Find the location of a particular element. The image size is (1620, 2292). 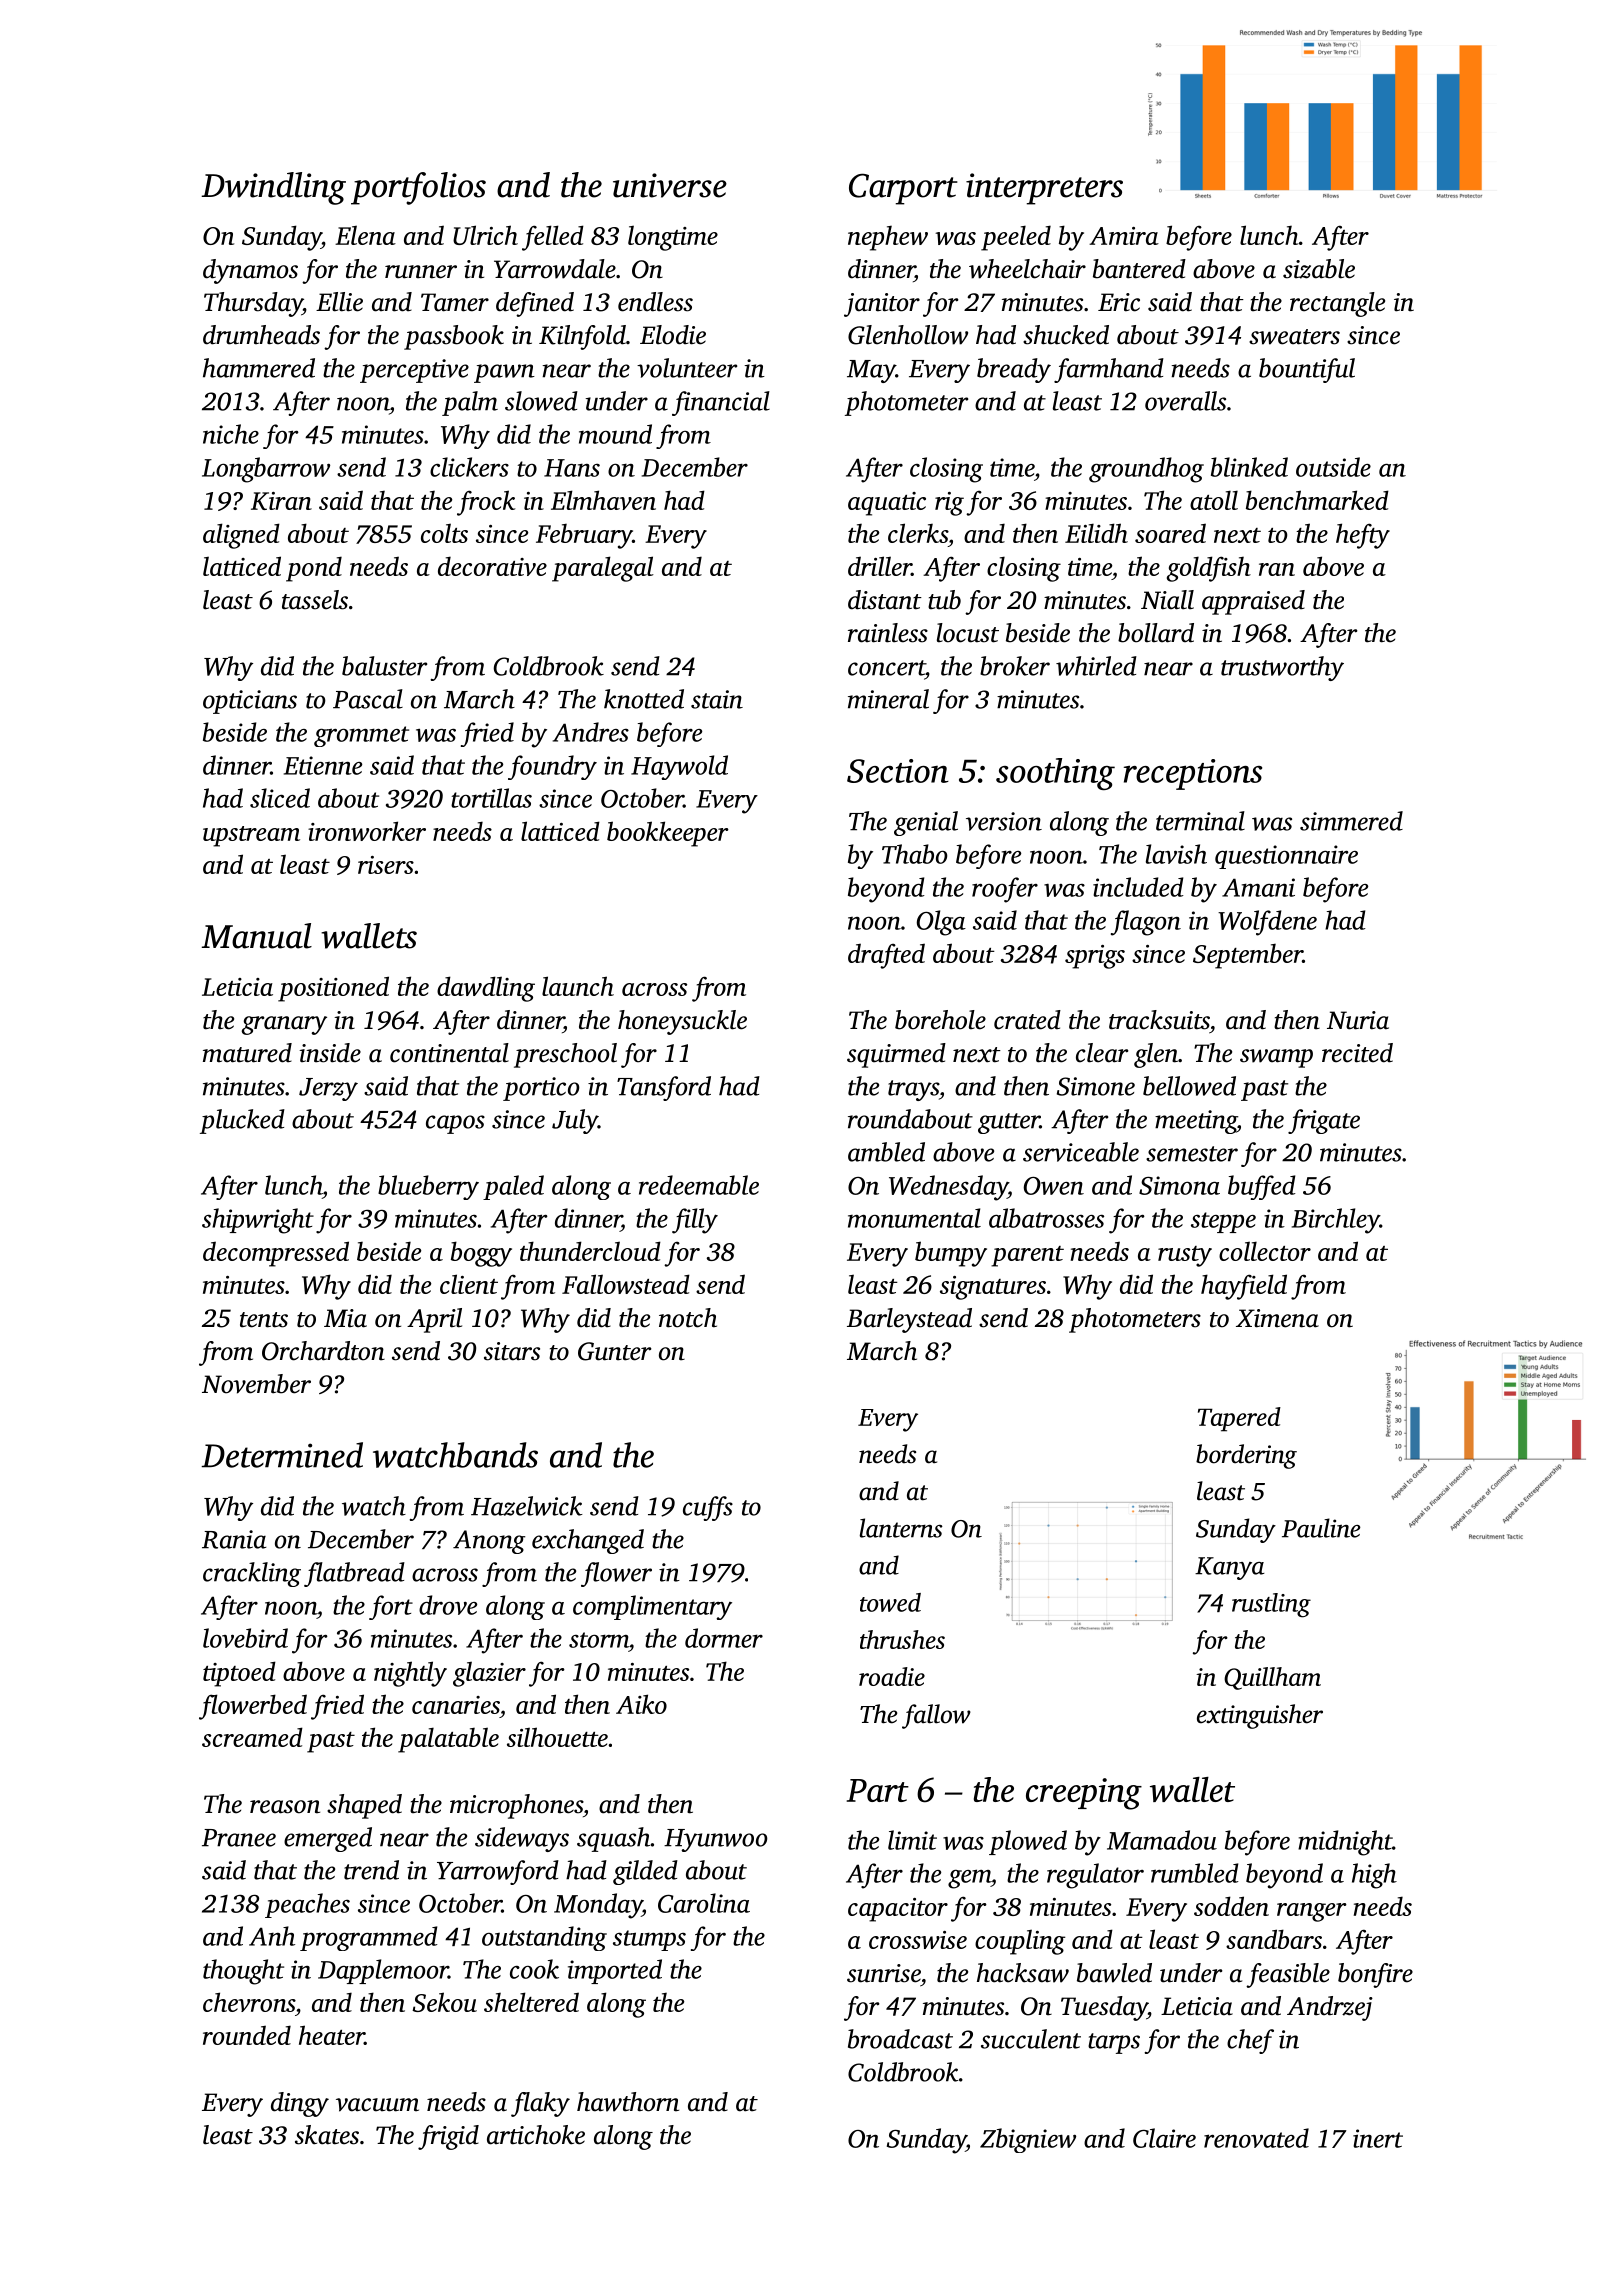

locust is located at coordinates (968, 633).
